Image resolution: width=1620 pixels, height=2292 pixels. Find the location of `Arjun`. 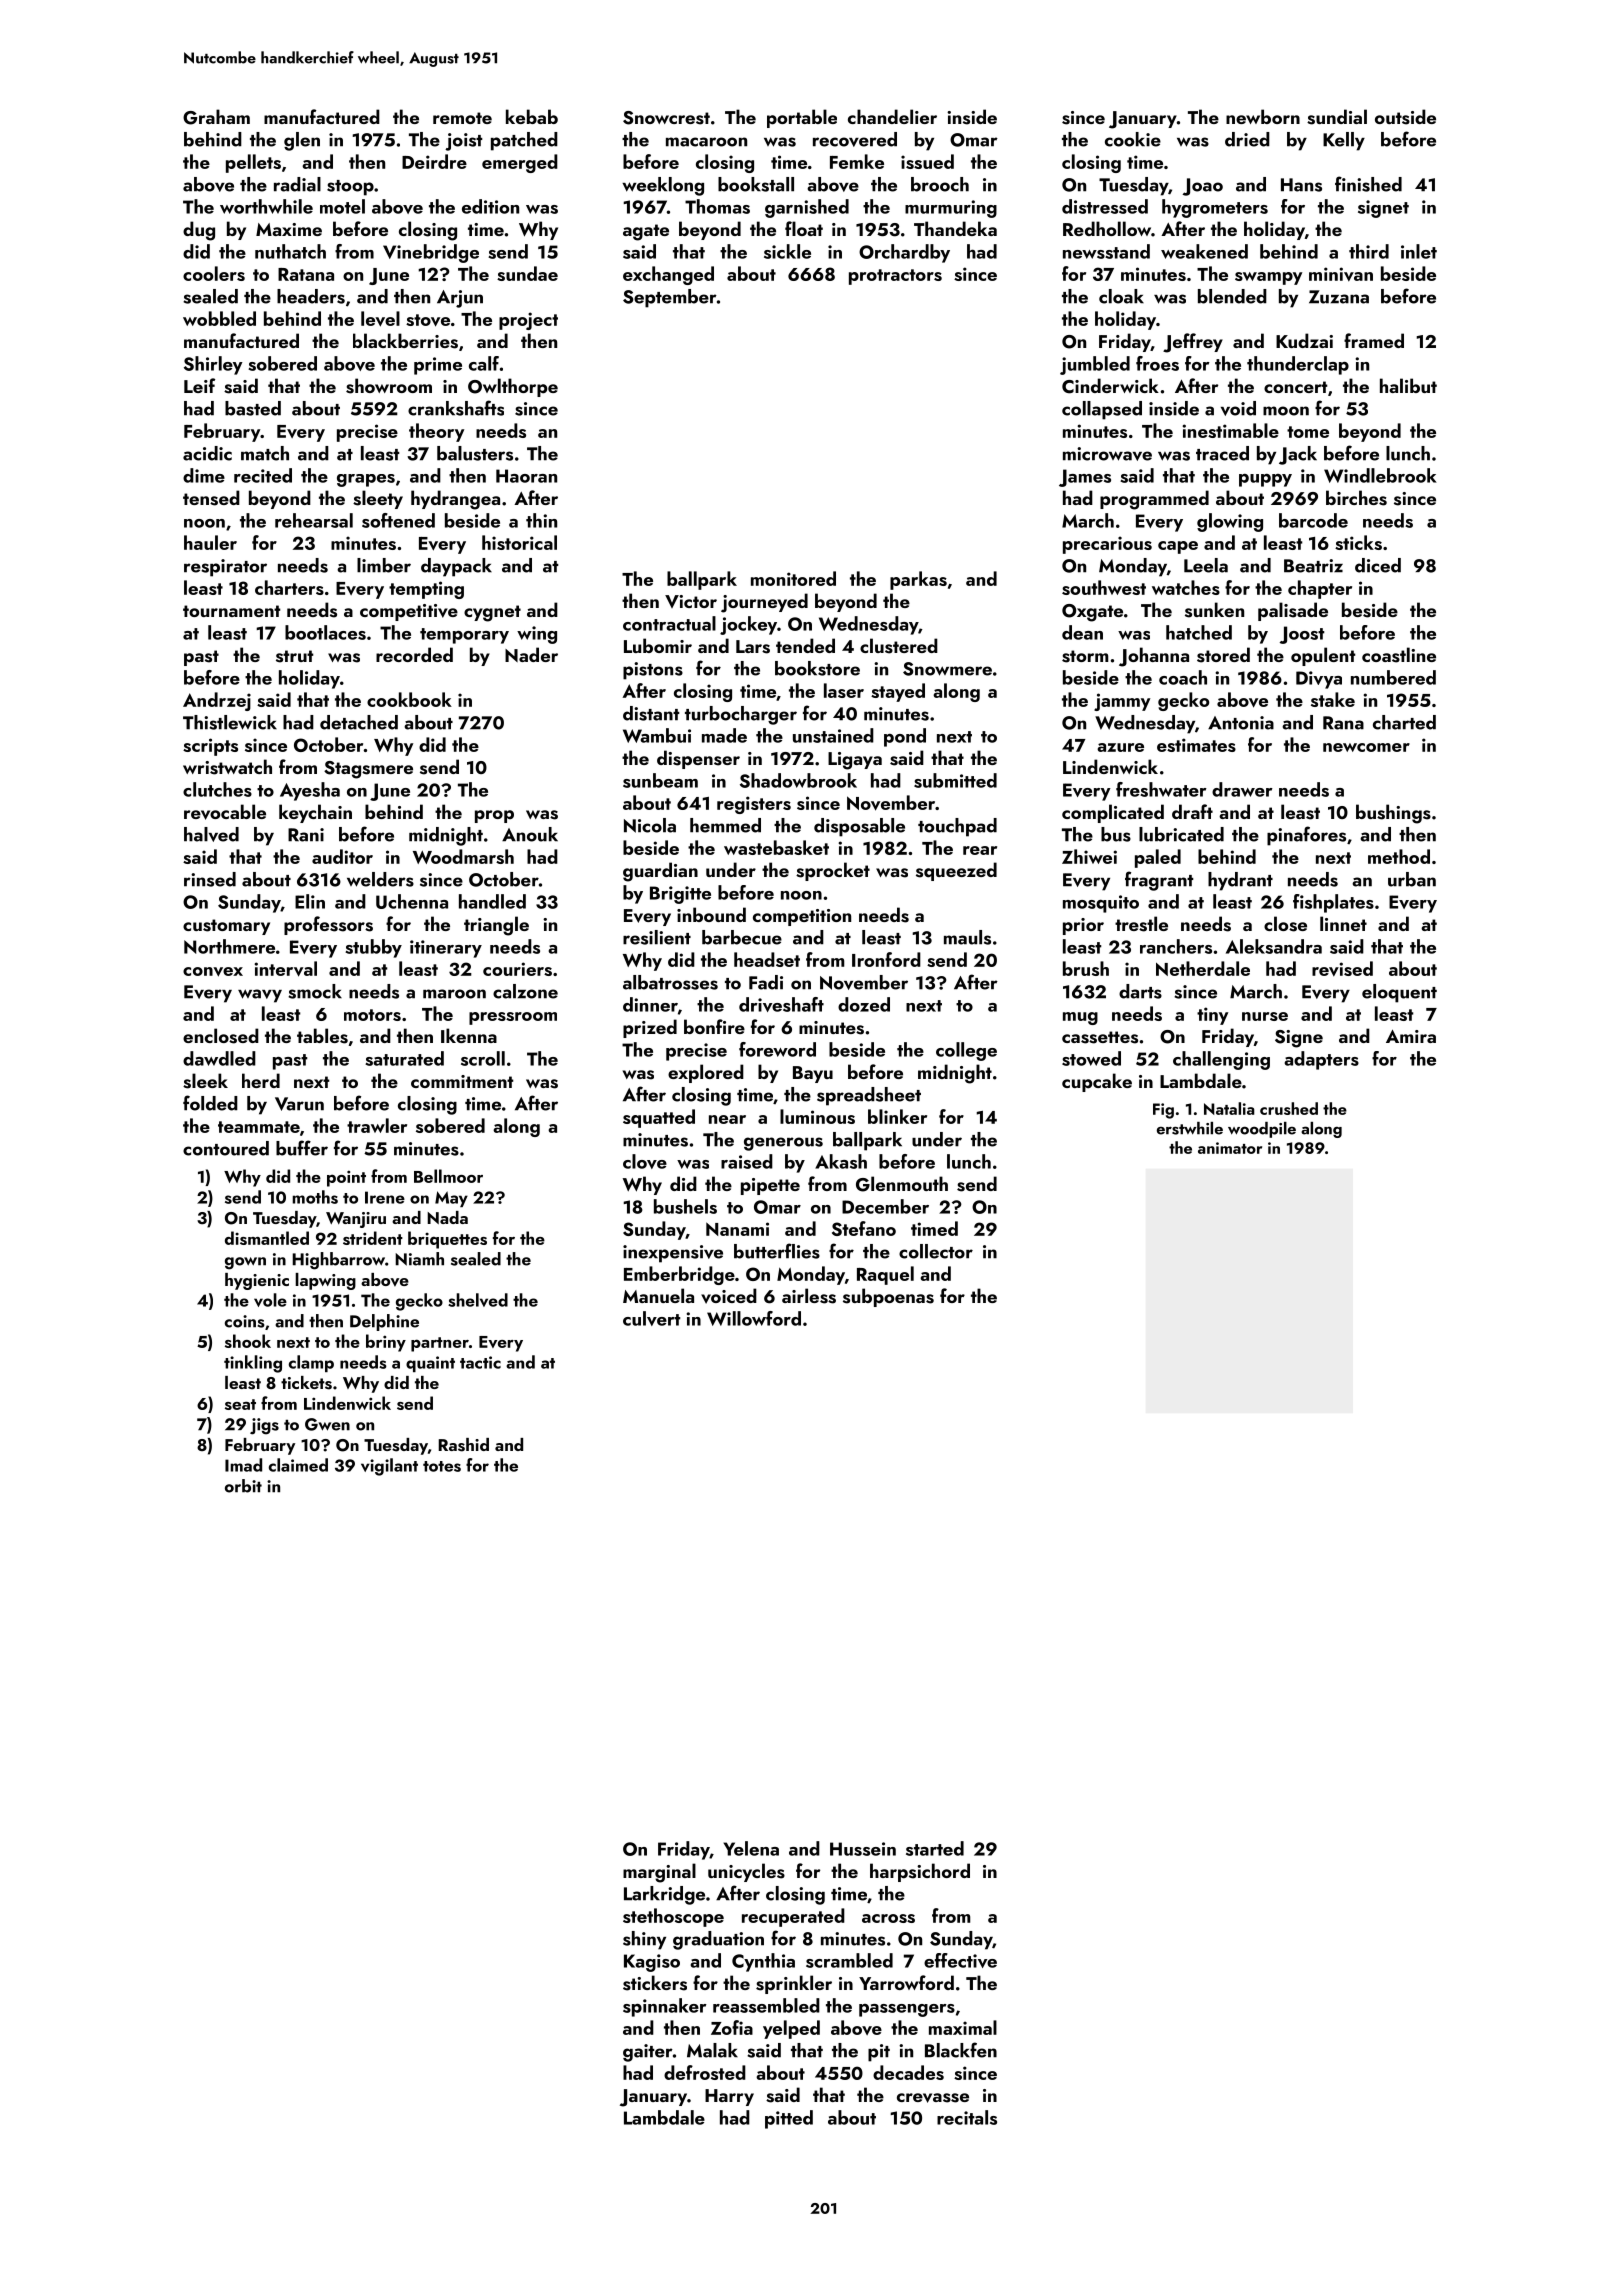

Arjun is located at coordinates (460, 299).
